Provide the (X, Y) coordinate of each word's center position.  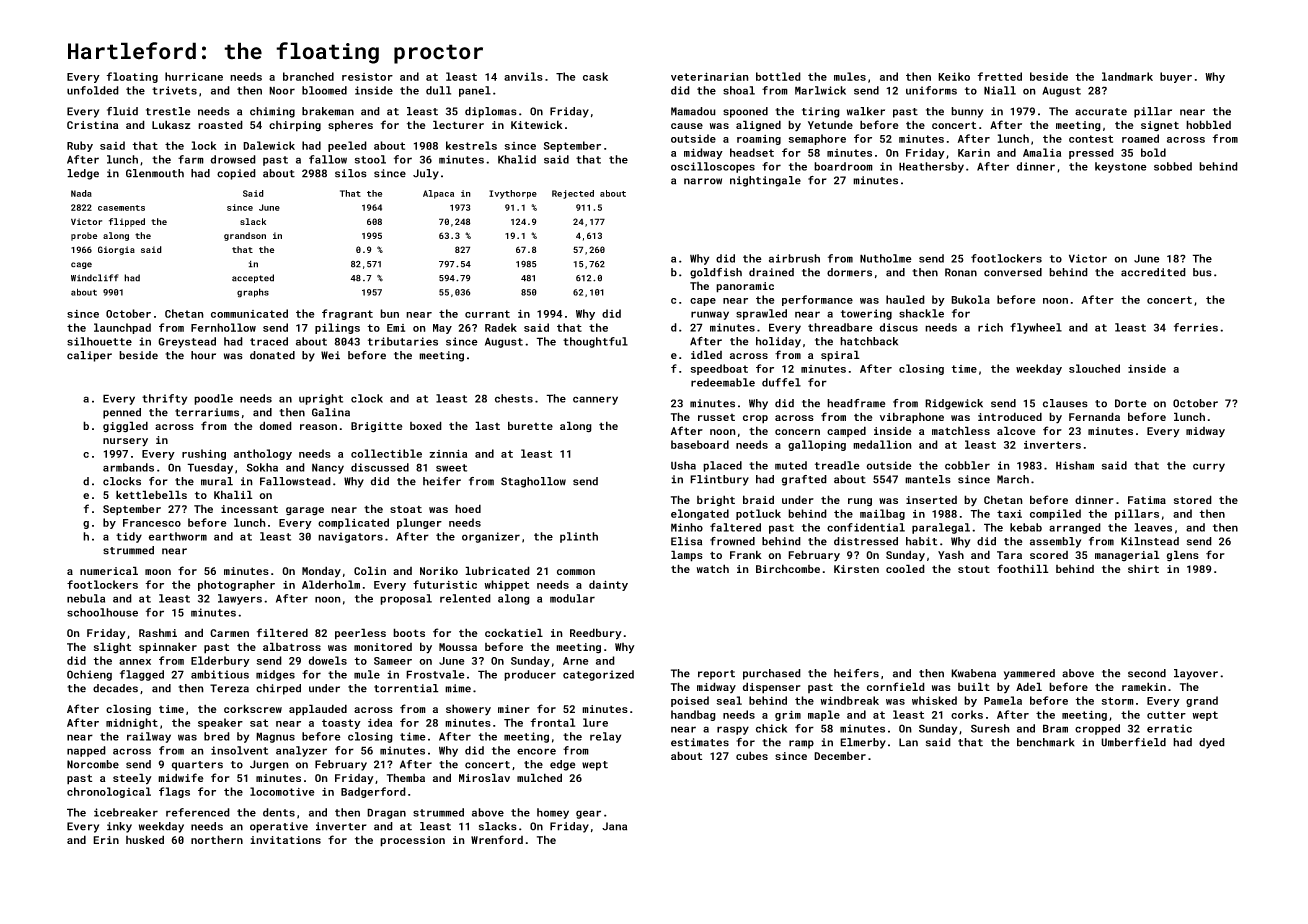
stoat (406, 509)
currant (487, 314)
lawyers (240, 599)
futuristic (445, 584)
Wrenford (497, 839)
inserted (931, 500)
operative (279, 827)
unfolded (93, 90)
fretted (999, 76)
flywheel (1036, 328)
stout (974, 569)
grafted (804, 480)
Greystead (187, 342)
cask (595, 76)
